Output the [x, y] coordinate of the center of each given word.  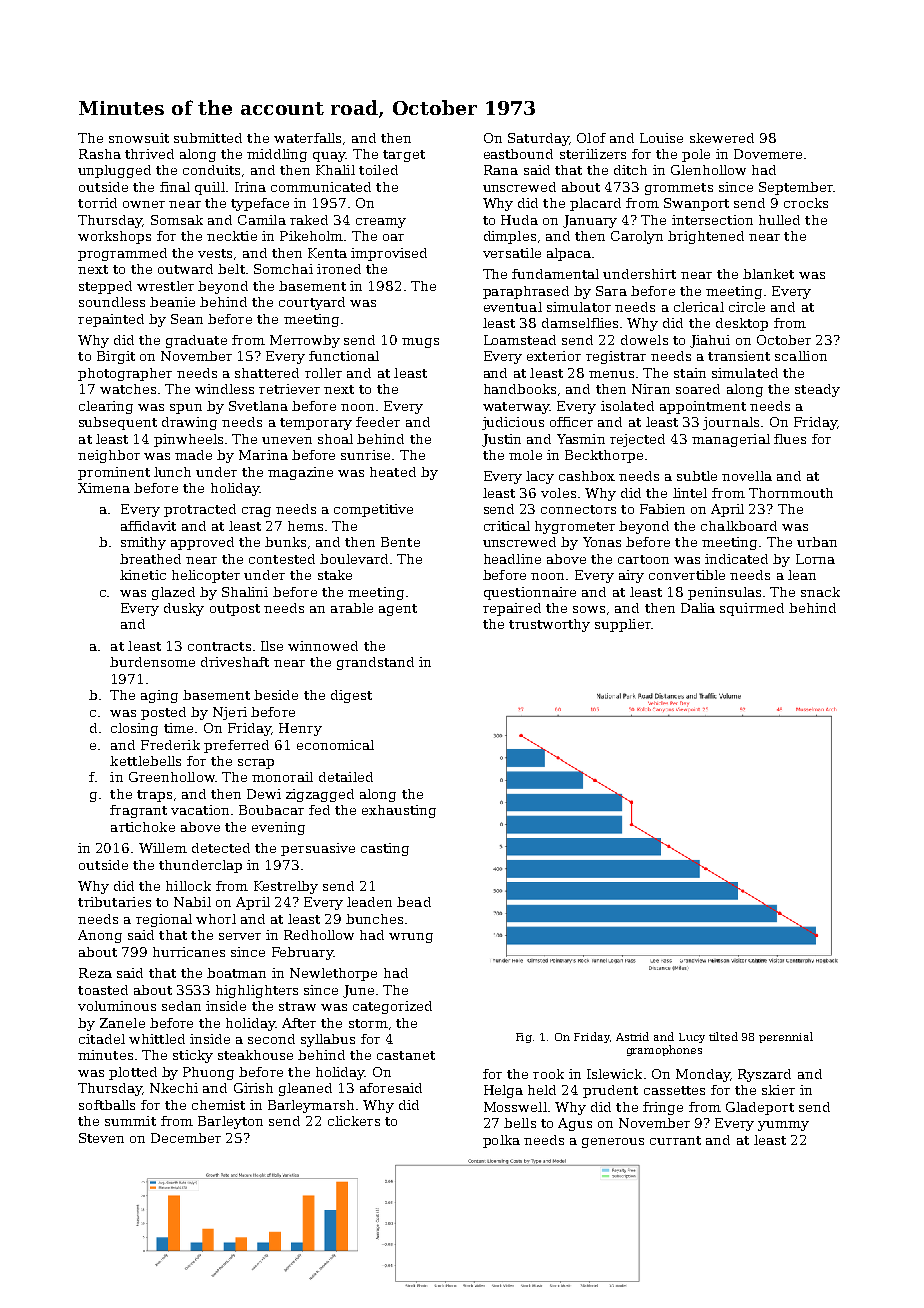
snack [820, 592]
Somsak [177, 220]
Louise [661, 138]
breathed [150, 559]
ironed [339, 269]
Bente [400, 542]
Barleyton [230, 1122]
